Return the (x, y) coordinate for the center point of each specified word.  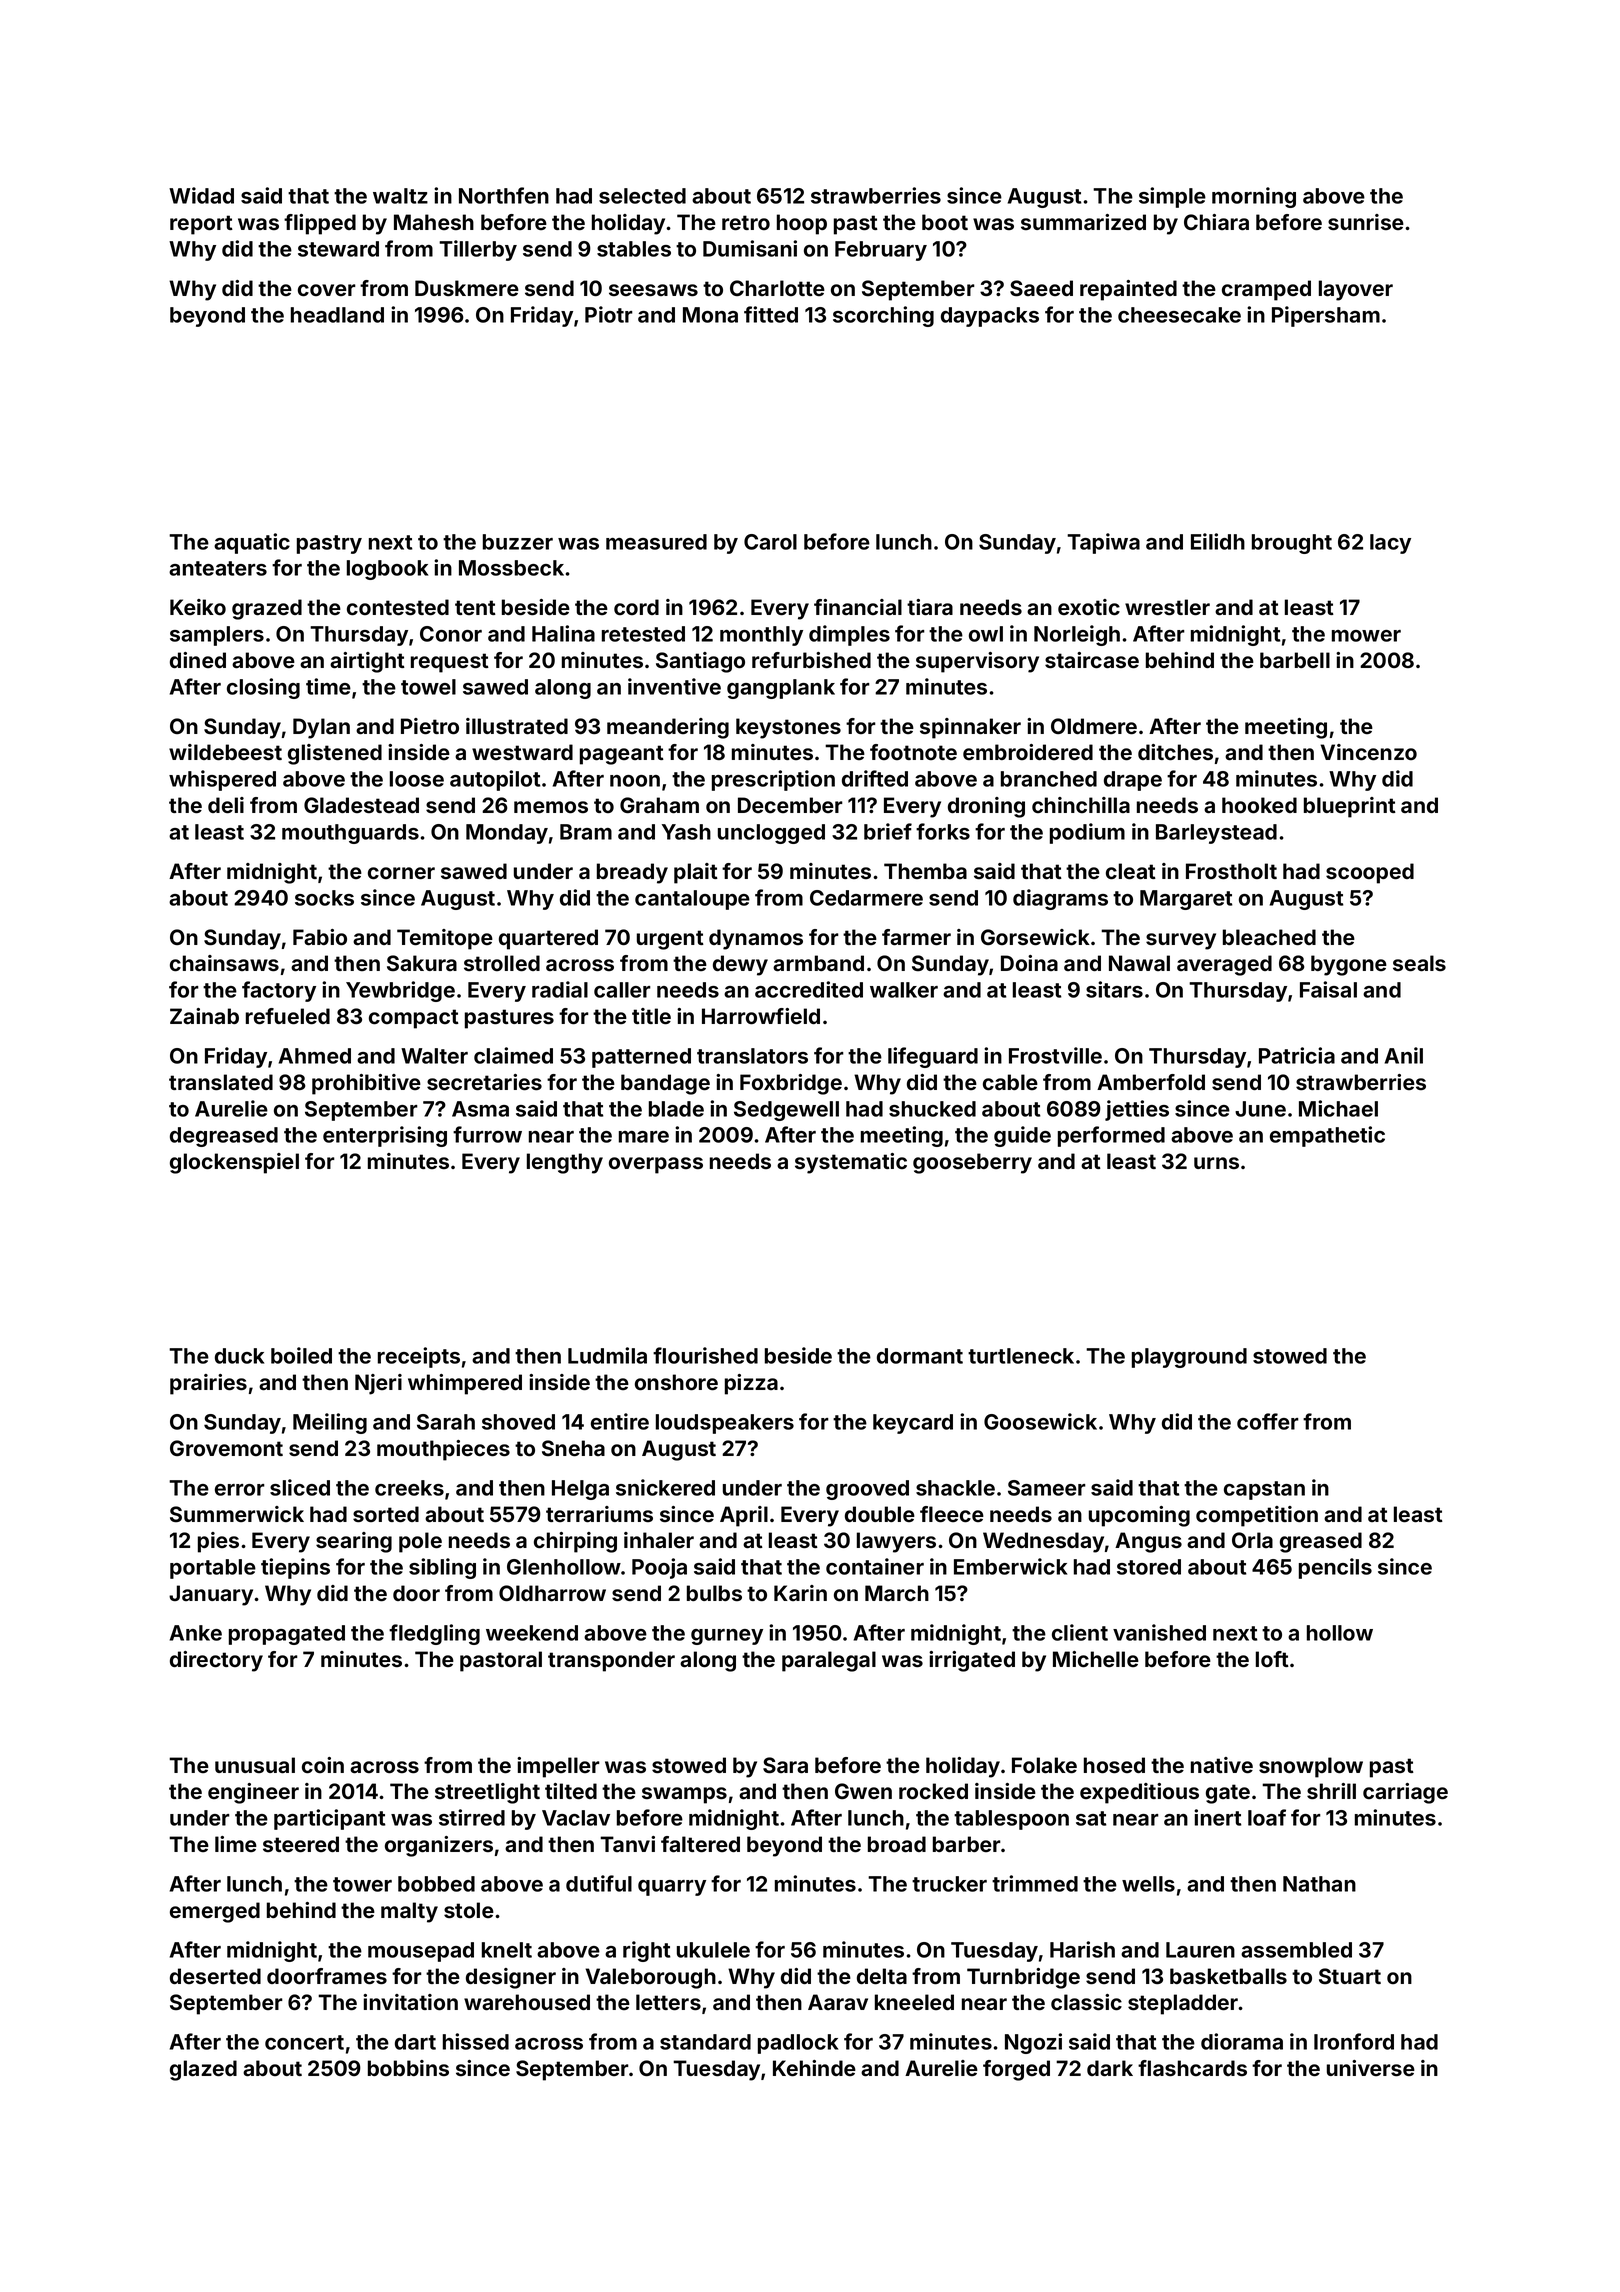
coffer (1268, 1421)
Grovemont (226, 1448)
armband (818, 963)
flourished (705, 1355)
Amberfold (1151, 1082)
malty (409, 1912)
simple (1172, 197)
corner (401, 873)
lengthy (565, 1163)
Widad (201, 195)
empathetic (1327, 1136)
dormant (920, 1356)
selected (642, 196)
